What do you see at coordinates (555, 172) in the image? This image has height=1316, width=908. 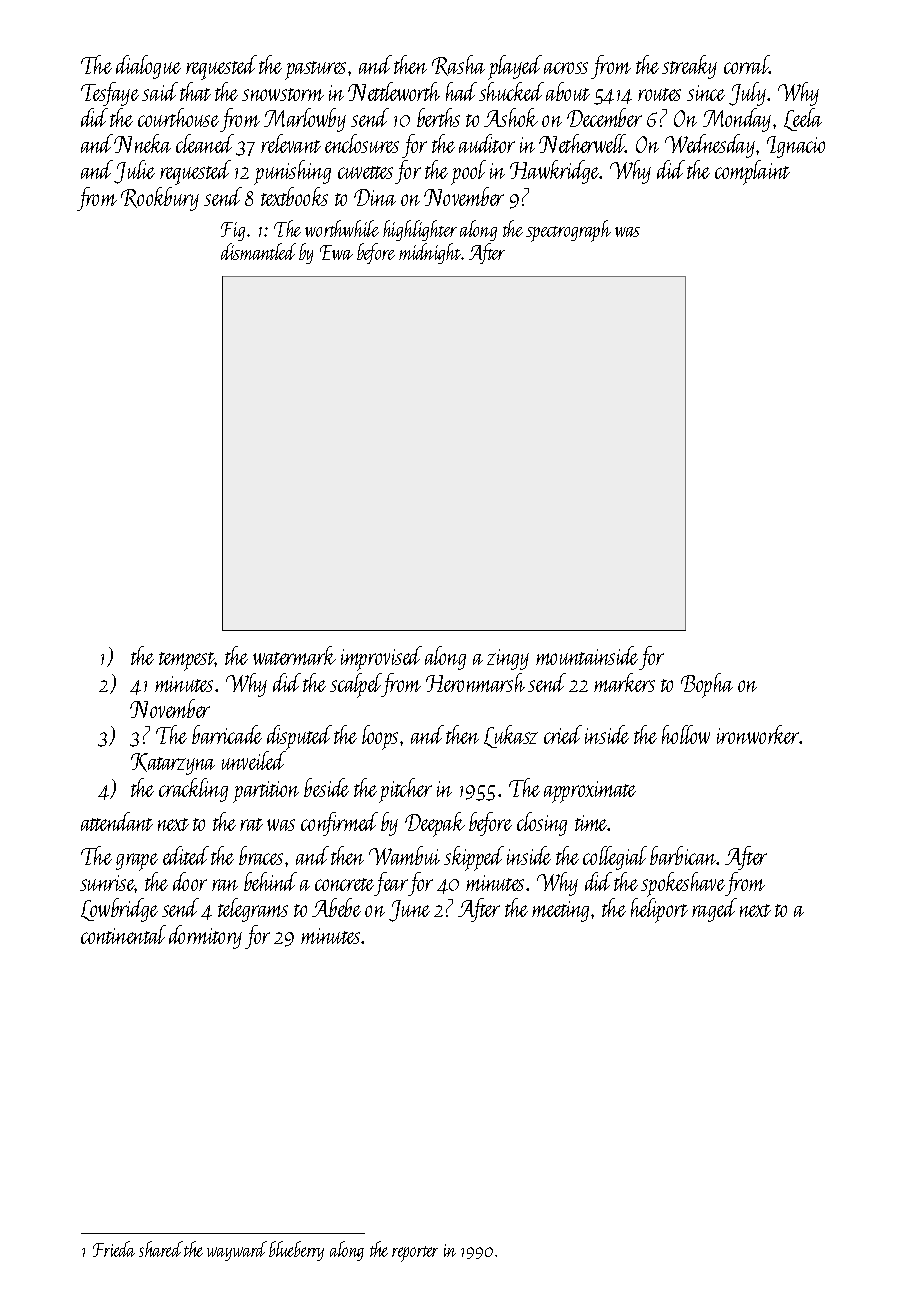 I see `Hawkridge` at bounding box center [555, 172].
